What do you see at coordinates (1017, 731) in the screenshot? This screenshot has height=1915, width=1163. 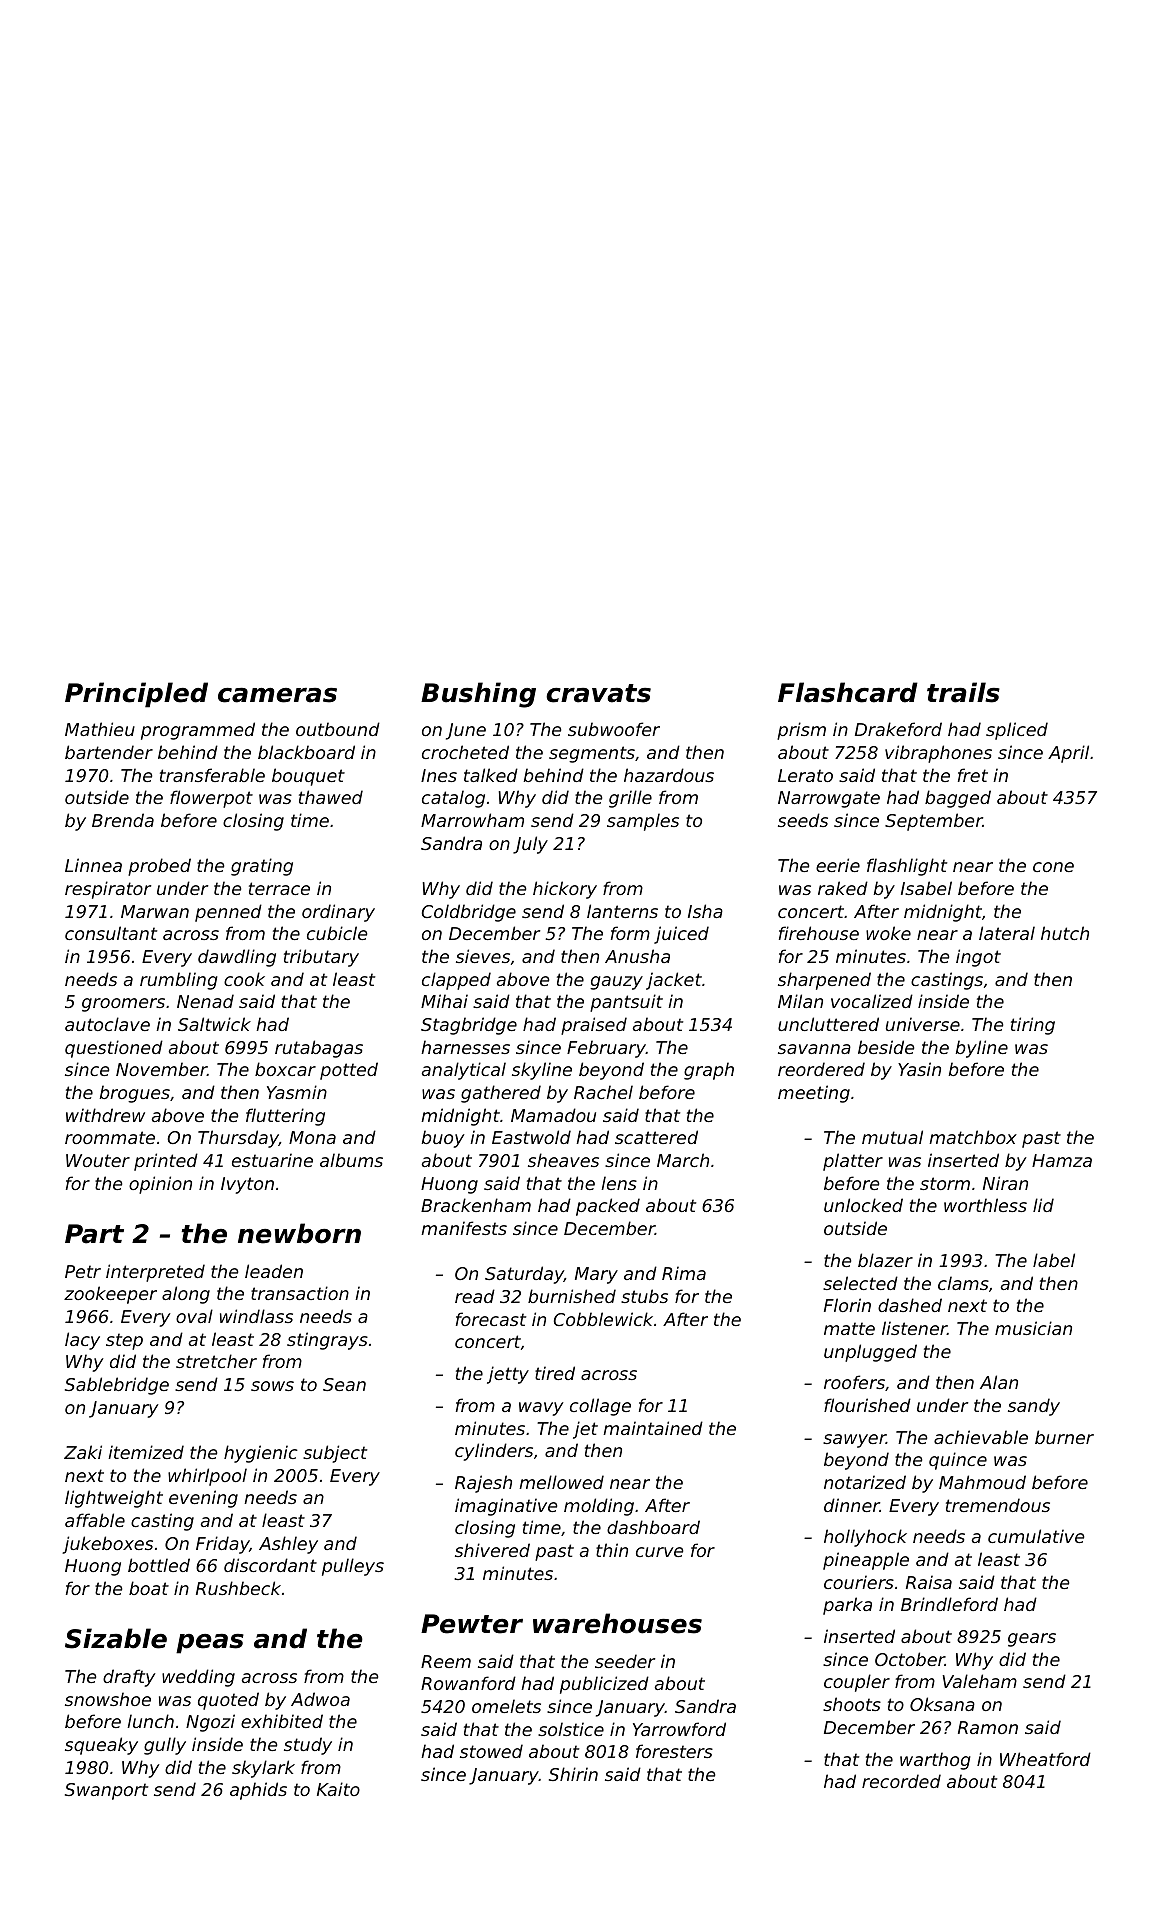 I see `spliced` at bounding box center [1017, 731].
